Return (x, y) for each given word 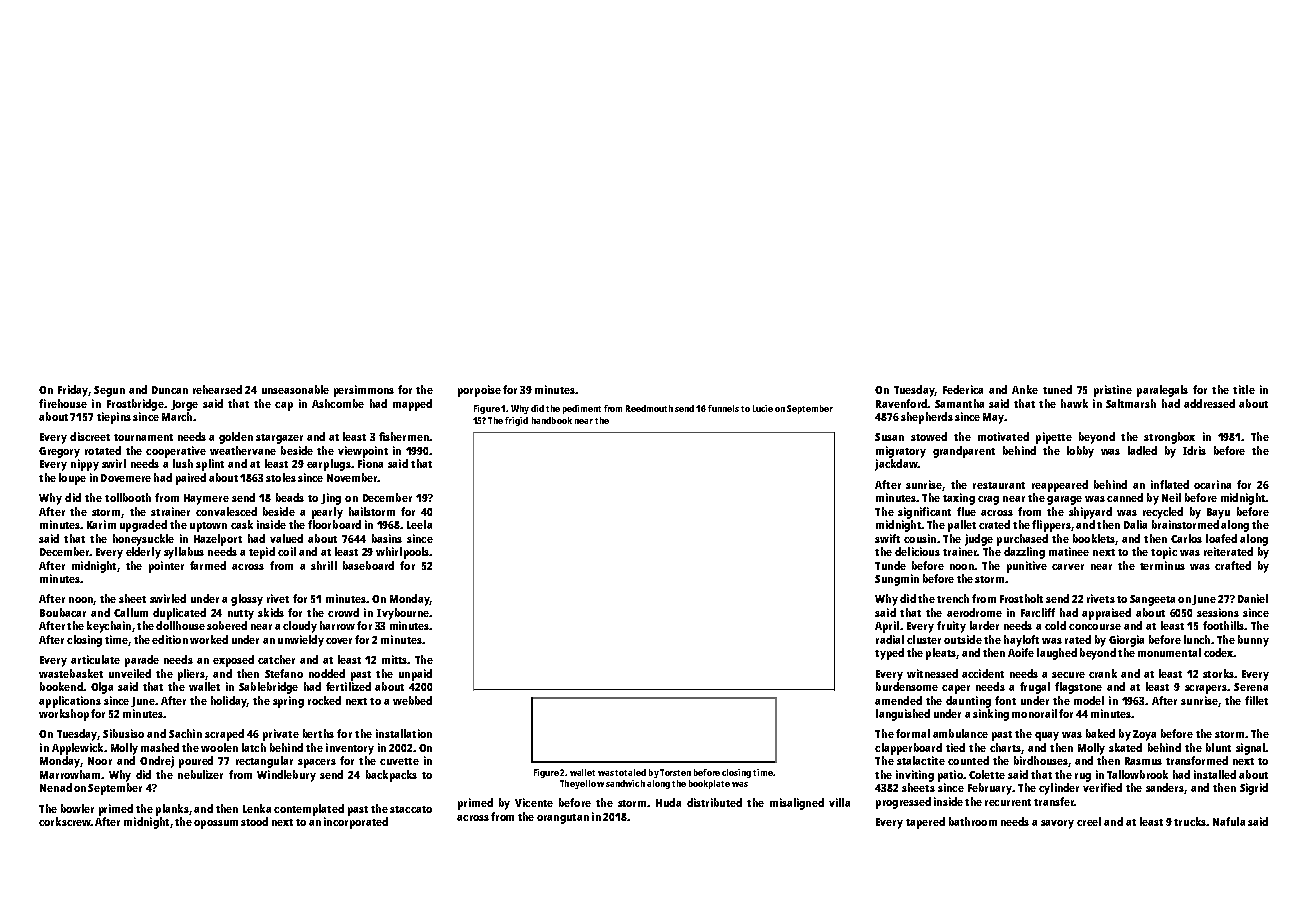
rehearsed (217, 389)
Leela (419, 524)
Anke (1025, 389)
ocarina (1212, 484)
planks (172, 810)
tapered (925, 823)
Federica (963, 389)
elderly (143, 553)
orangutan (563, 819)
